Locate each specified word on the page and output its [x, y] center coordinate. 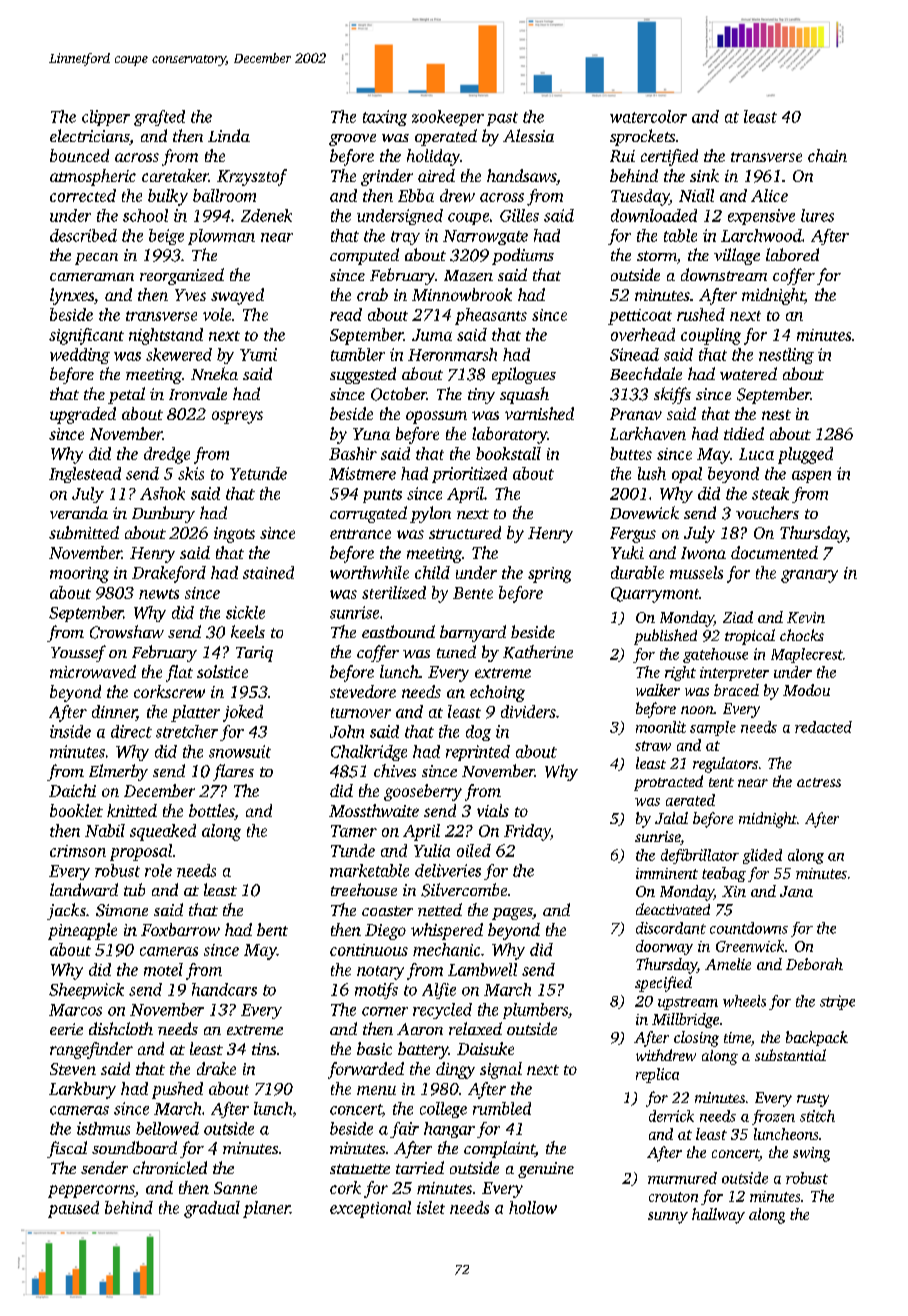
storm [657, 256]
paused [73, 1209]
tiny [481, 396]
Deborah [814, 964]
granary [809, 576]
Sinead [634, 354]
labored [792, 254]
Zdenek [266, 215]
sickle [245, 612]
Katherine [538, 652]
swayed [237, 296]
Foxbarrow [180, 929]
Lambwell [482, 969]
